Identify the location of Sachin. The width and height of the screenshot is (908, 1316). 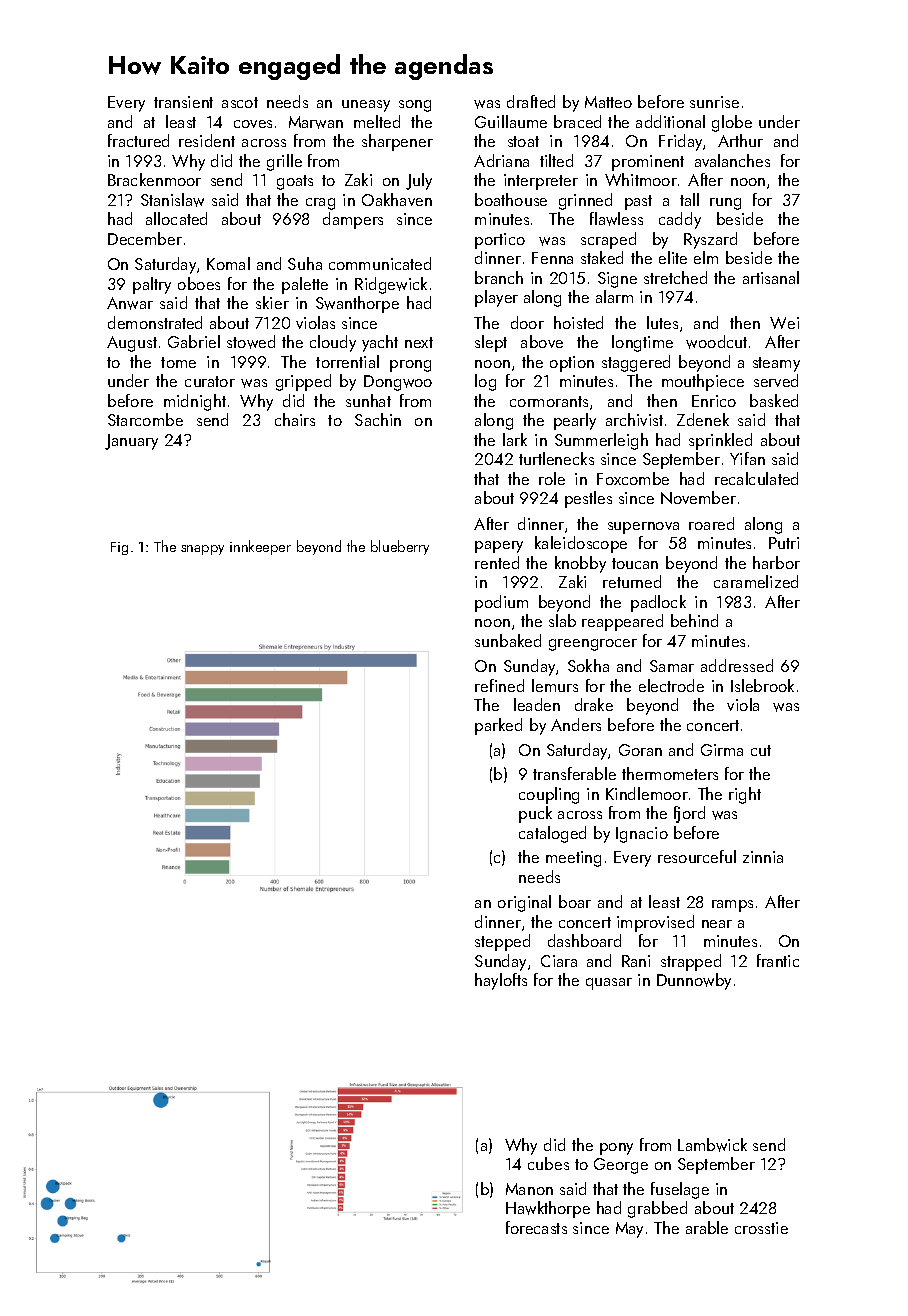
(378, 419).
